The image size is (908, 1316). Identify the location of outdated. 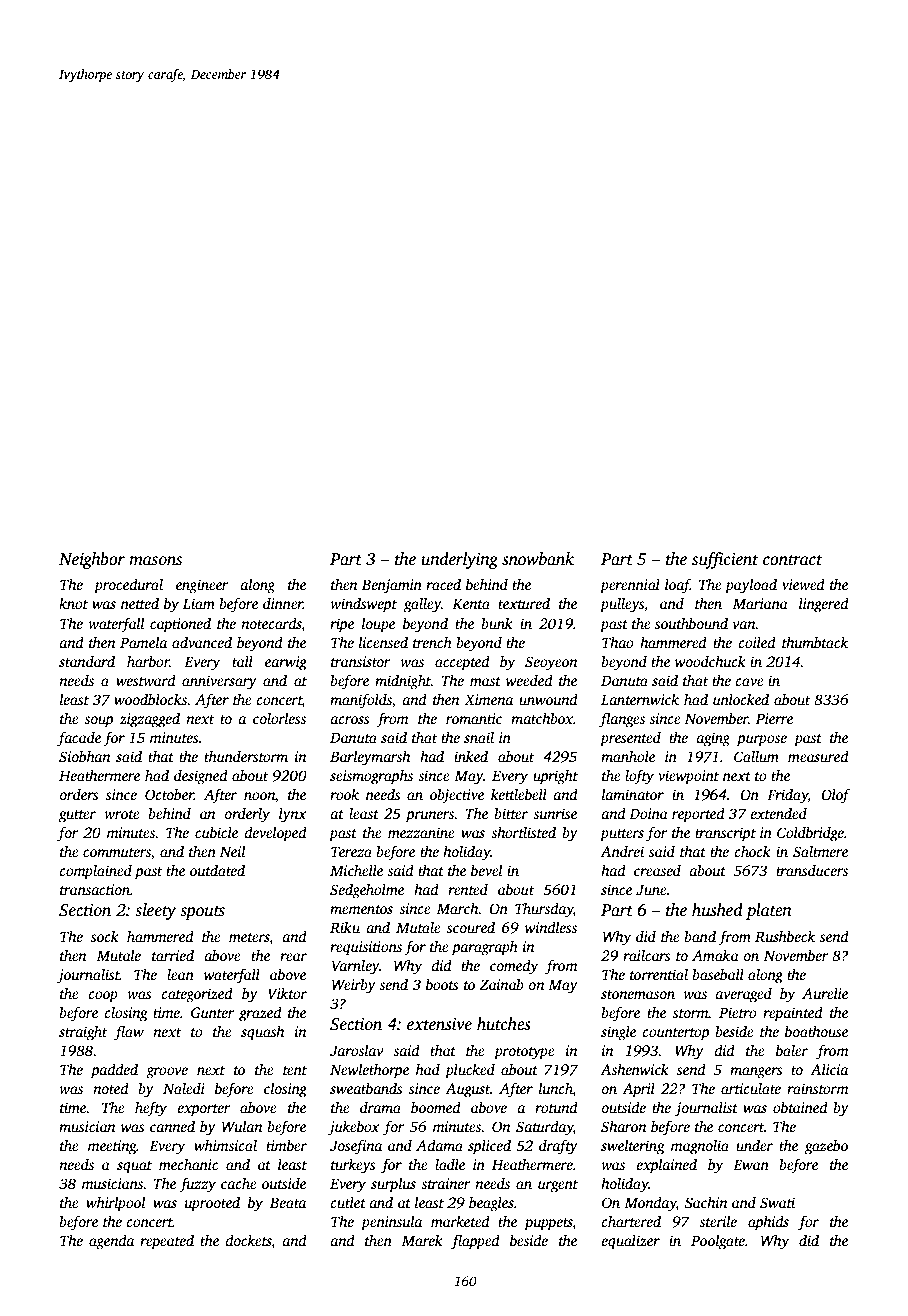
(217, 870).
